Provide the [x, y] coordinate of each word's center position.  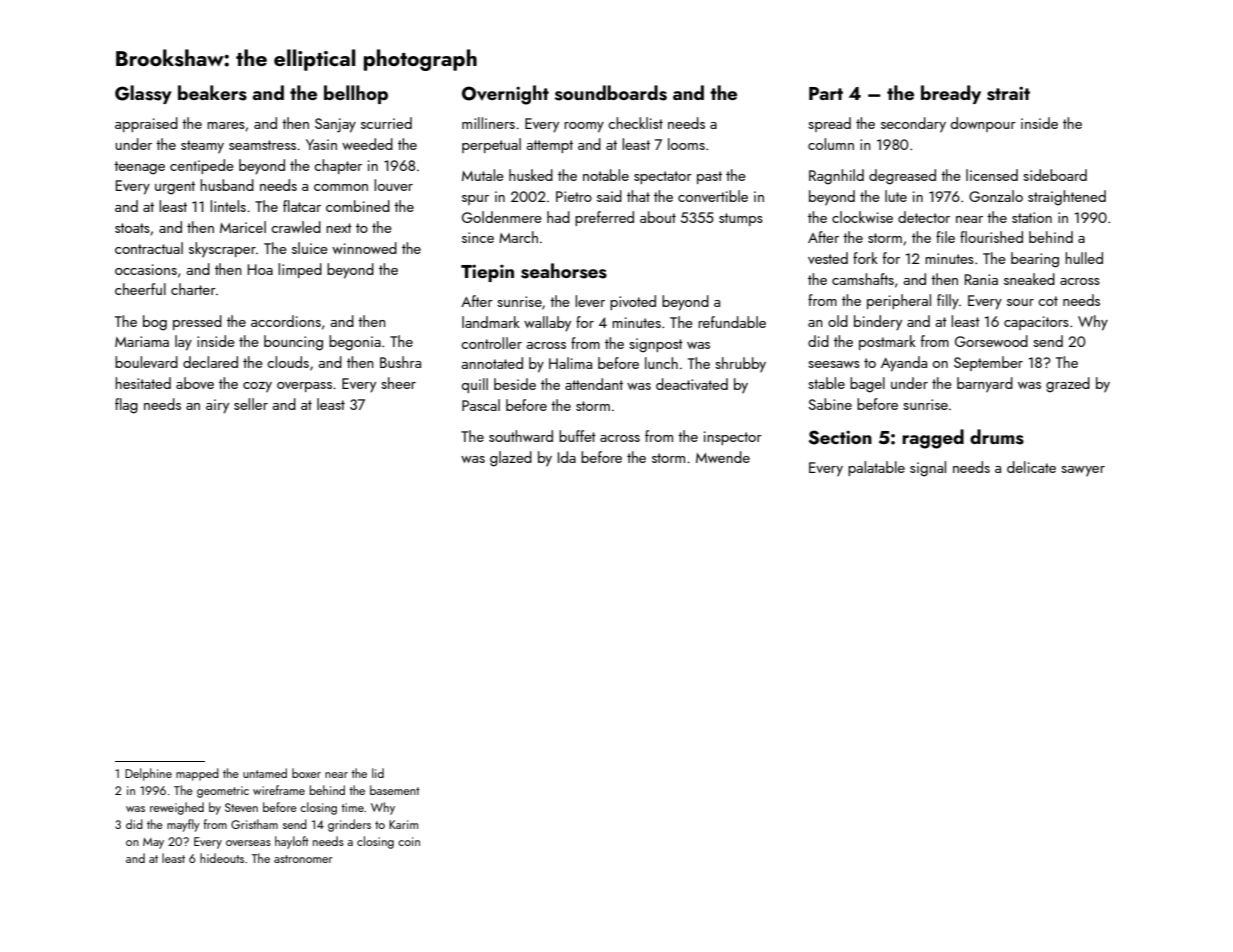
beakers [212, 93]
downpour [983, 124]
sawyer [1083, 471]
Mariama [142, 341]
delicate [1031, 467]
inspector [733, 438]
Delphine [148, 774]
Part [826, 93]
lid [378, 773]
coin [409, 841]
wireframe [279, 790]
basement [395, 790]
